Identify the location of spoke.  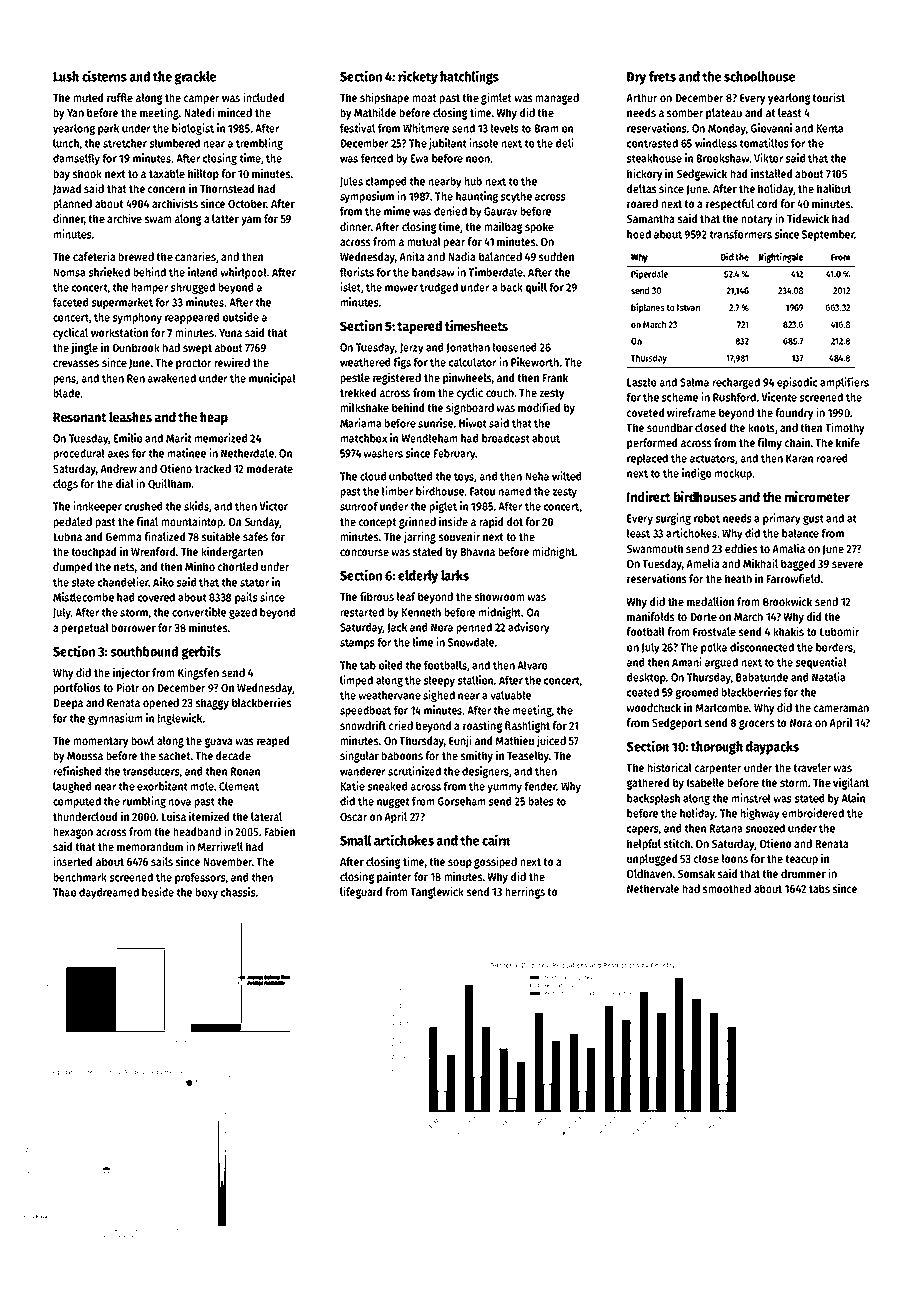
(539, 228).
